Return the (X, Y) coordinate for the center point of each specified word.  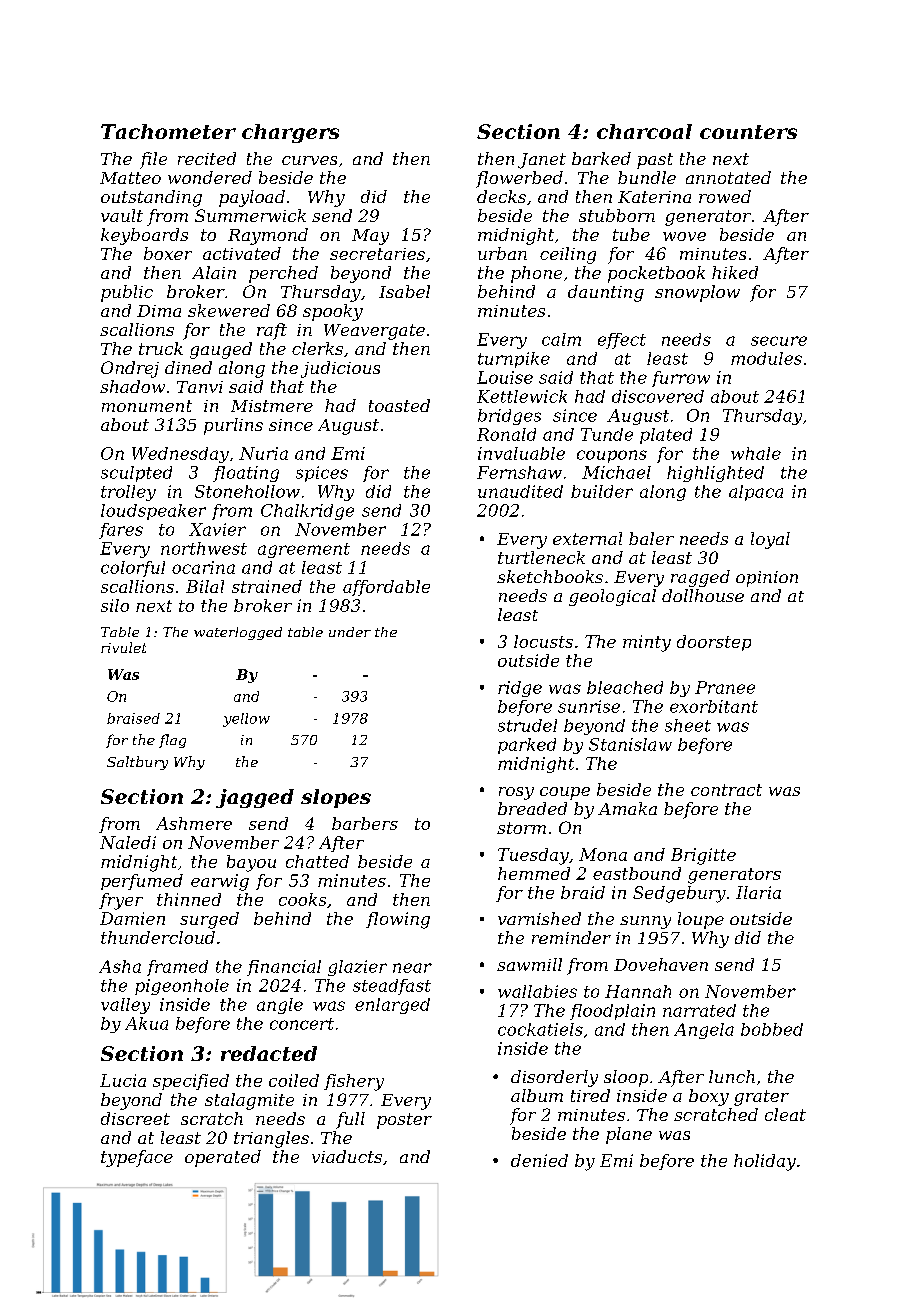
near (412, 968)
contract (726, 790)
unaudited (520, 491)
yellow (246, 720)
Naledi (128, 842)
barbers (365, 823)
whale (756, 453)
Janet (542, 161)
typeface (137, 1158)
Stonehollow (247, 491)
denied (539, 1160)
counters (748, 132)
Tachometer (168, 131)
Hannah (638, 991)
